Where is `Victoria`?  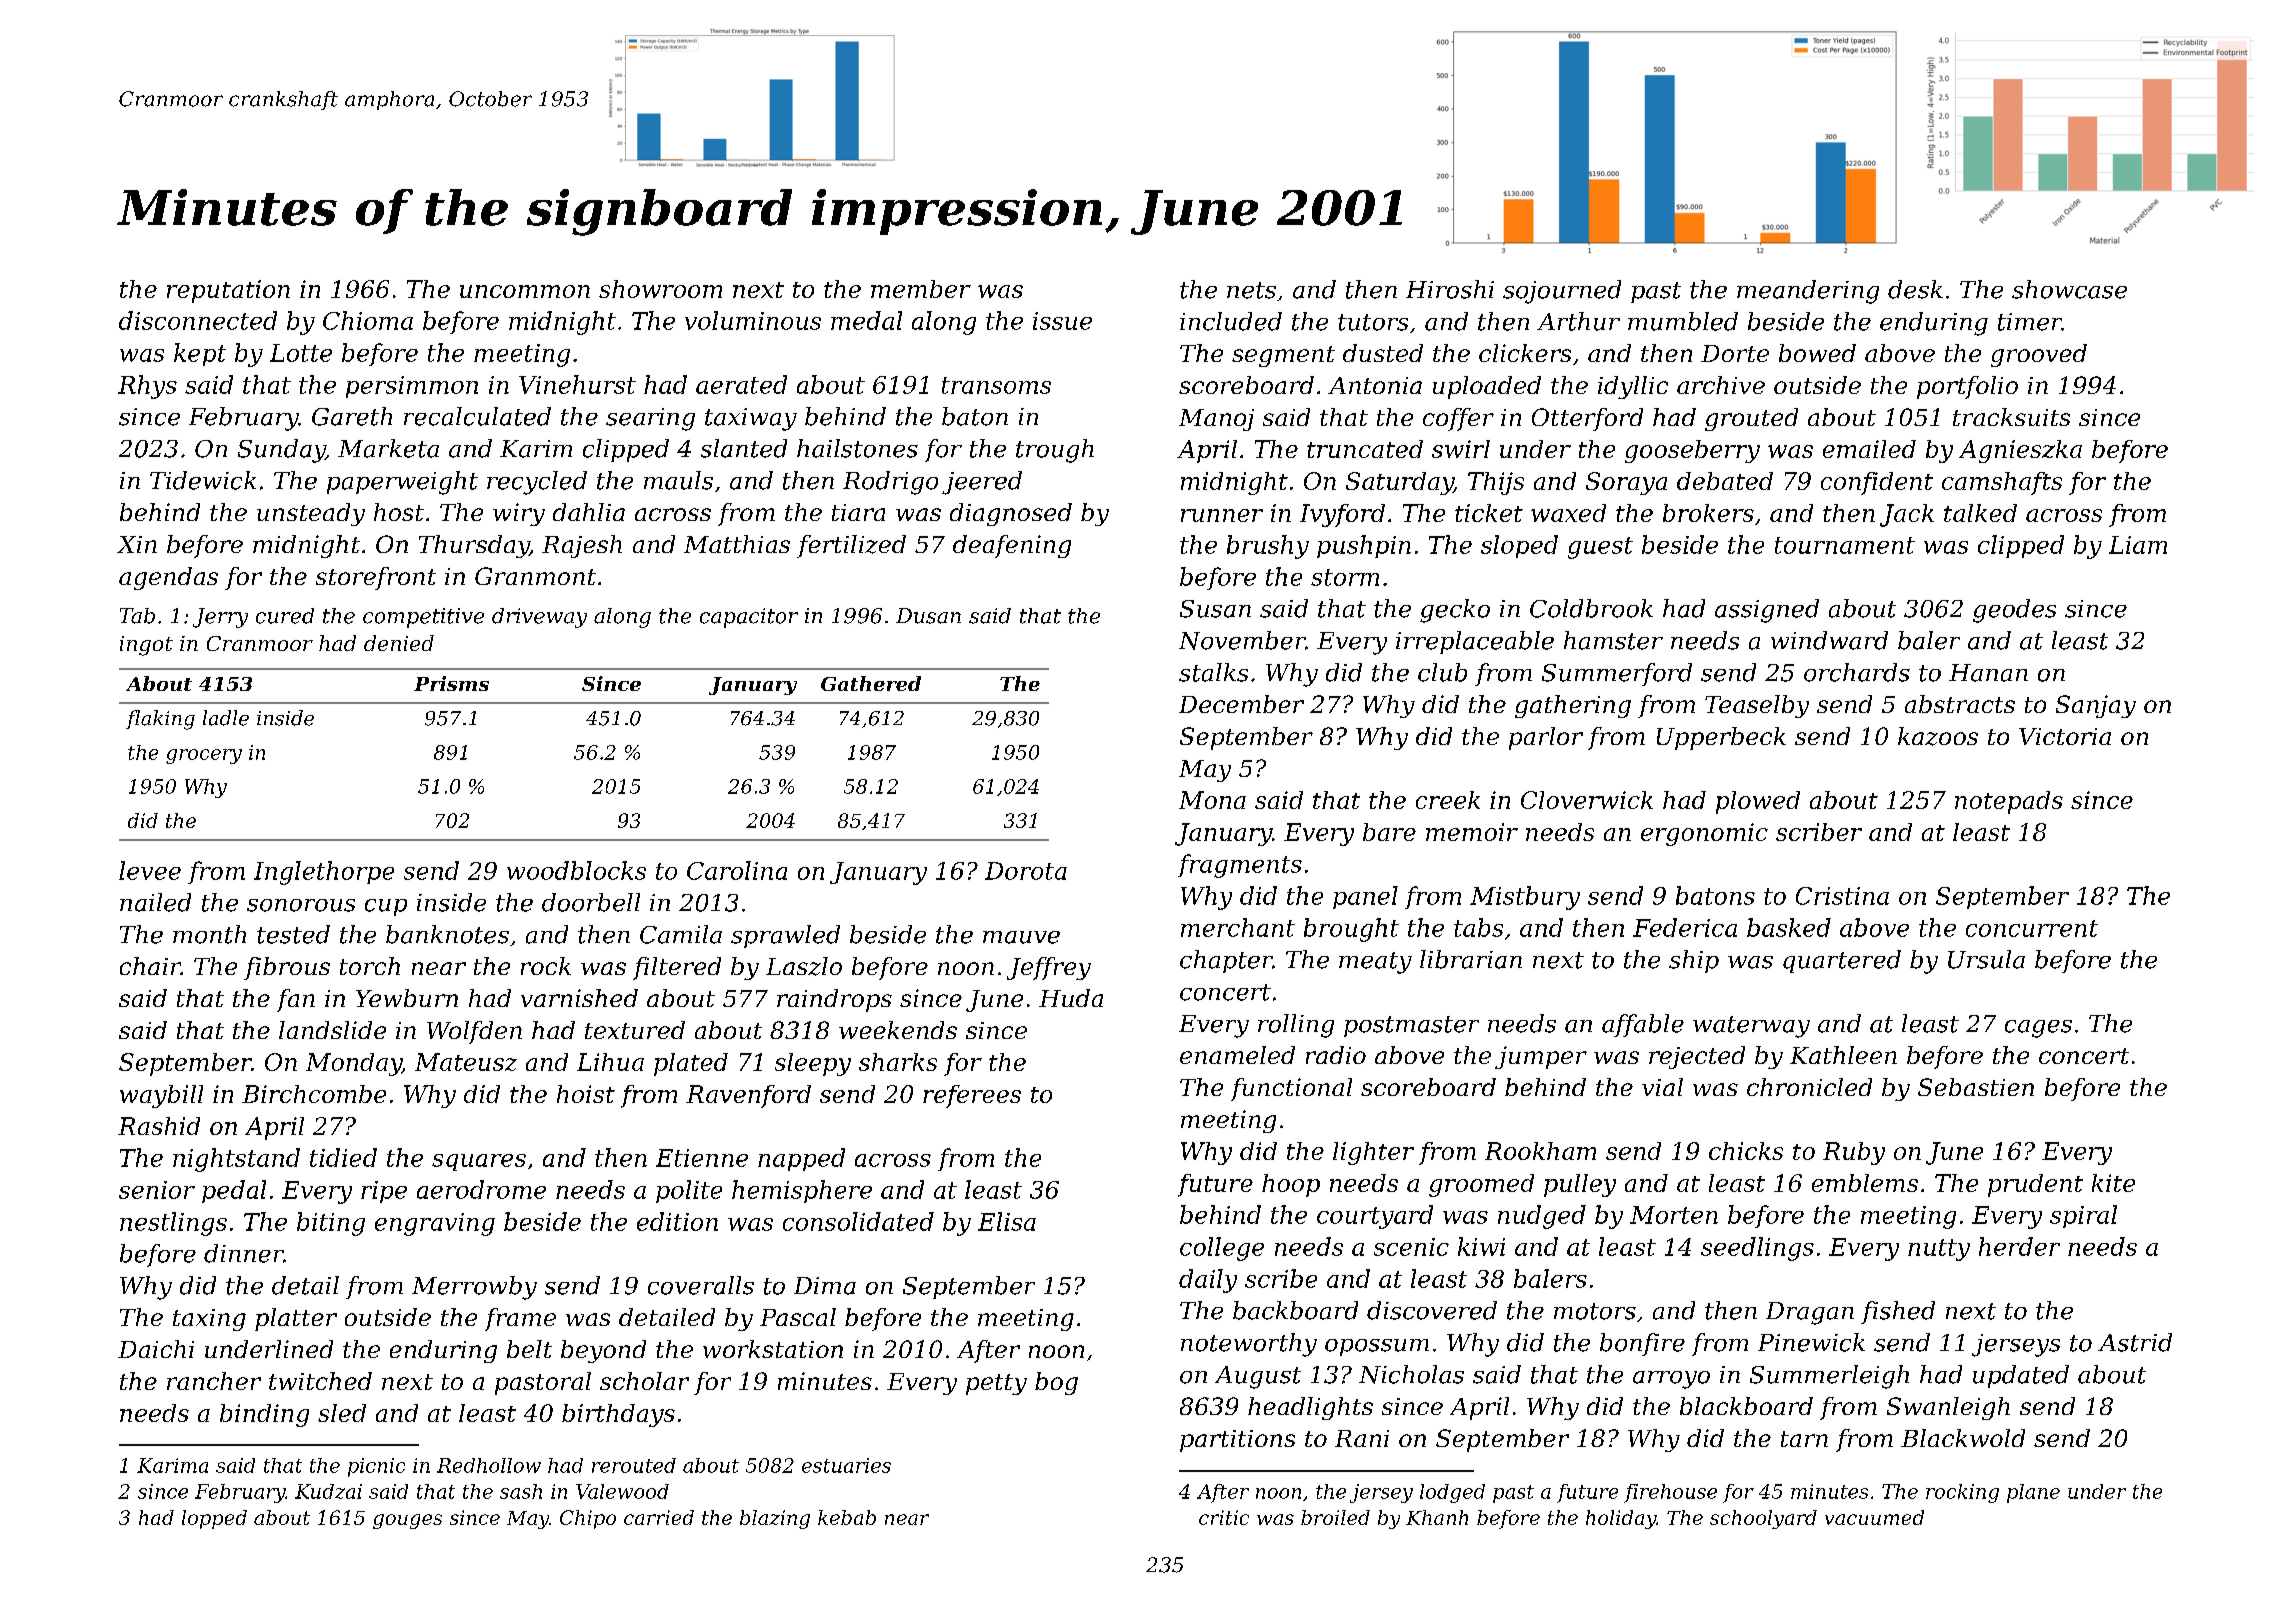
Victoria is located at coordinates (2065, 736).
